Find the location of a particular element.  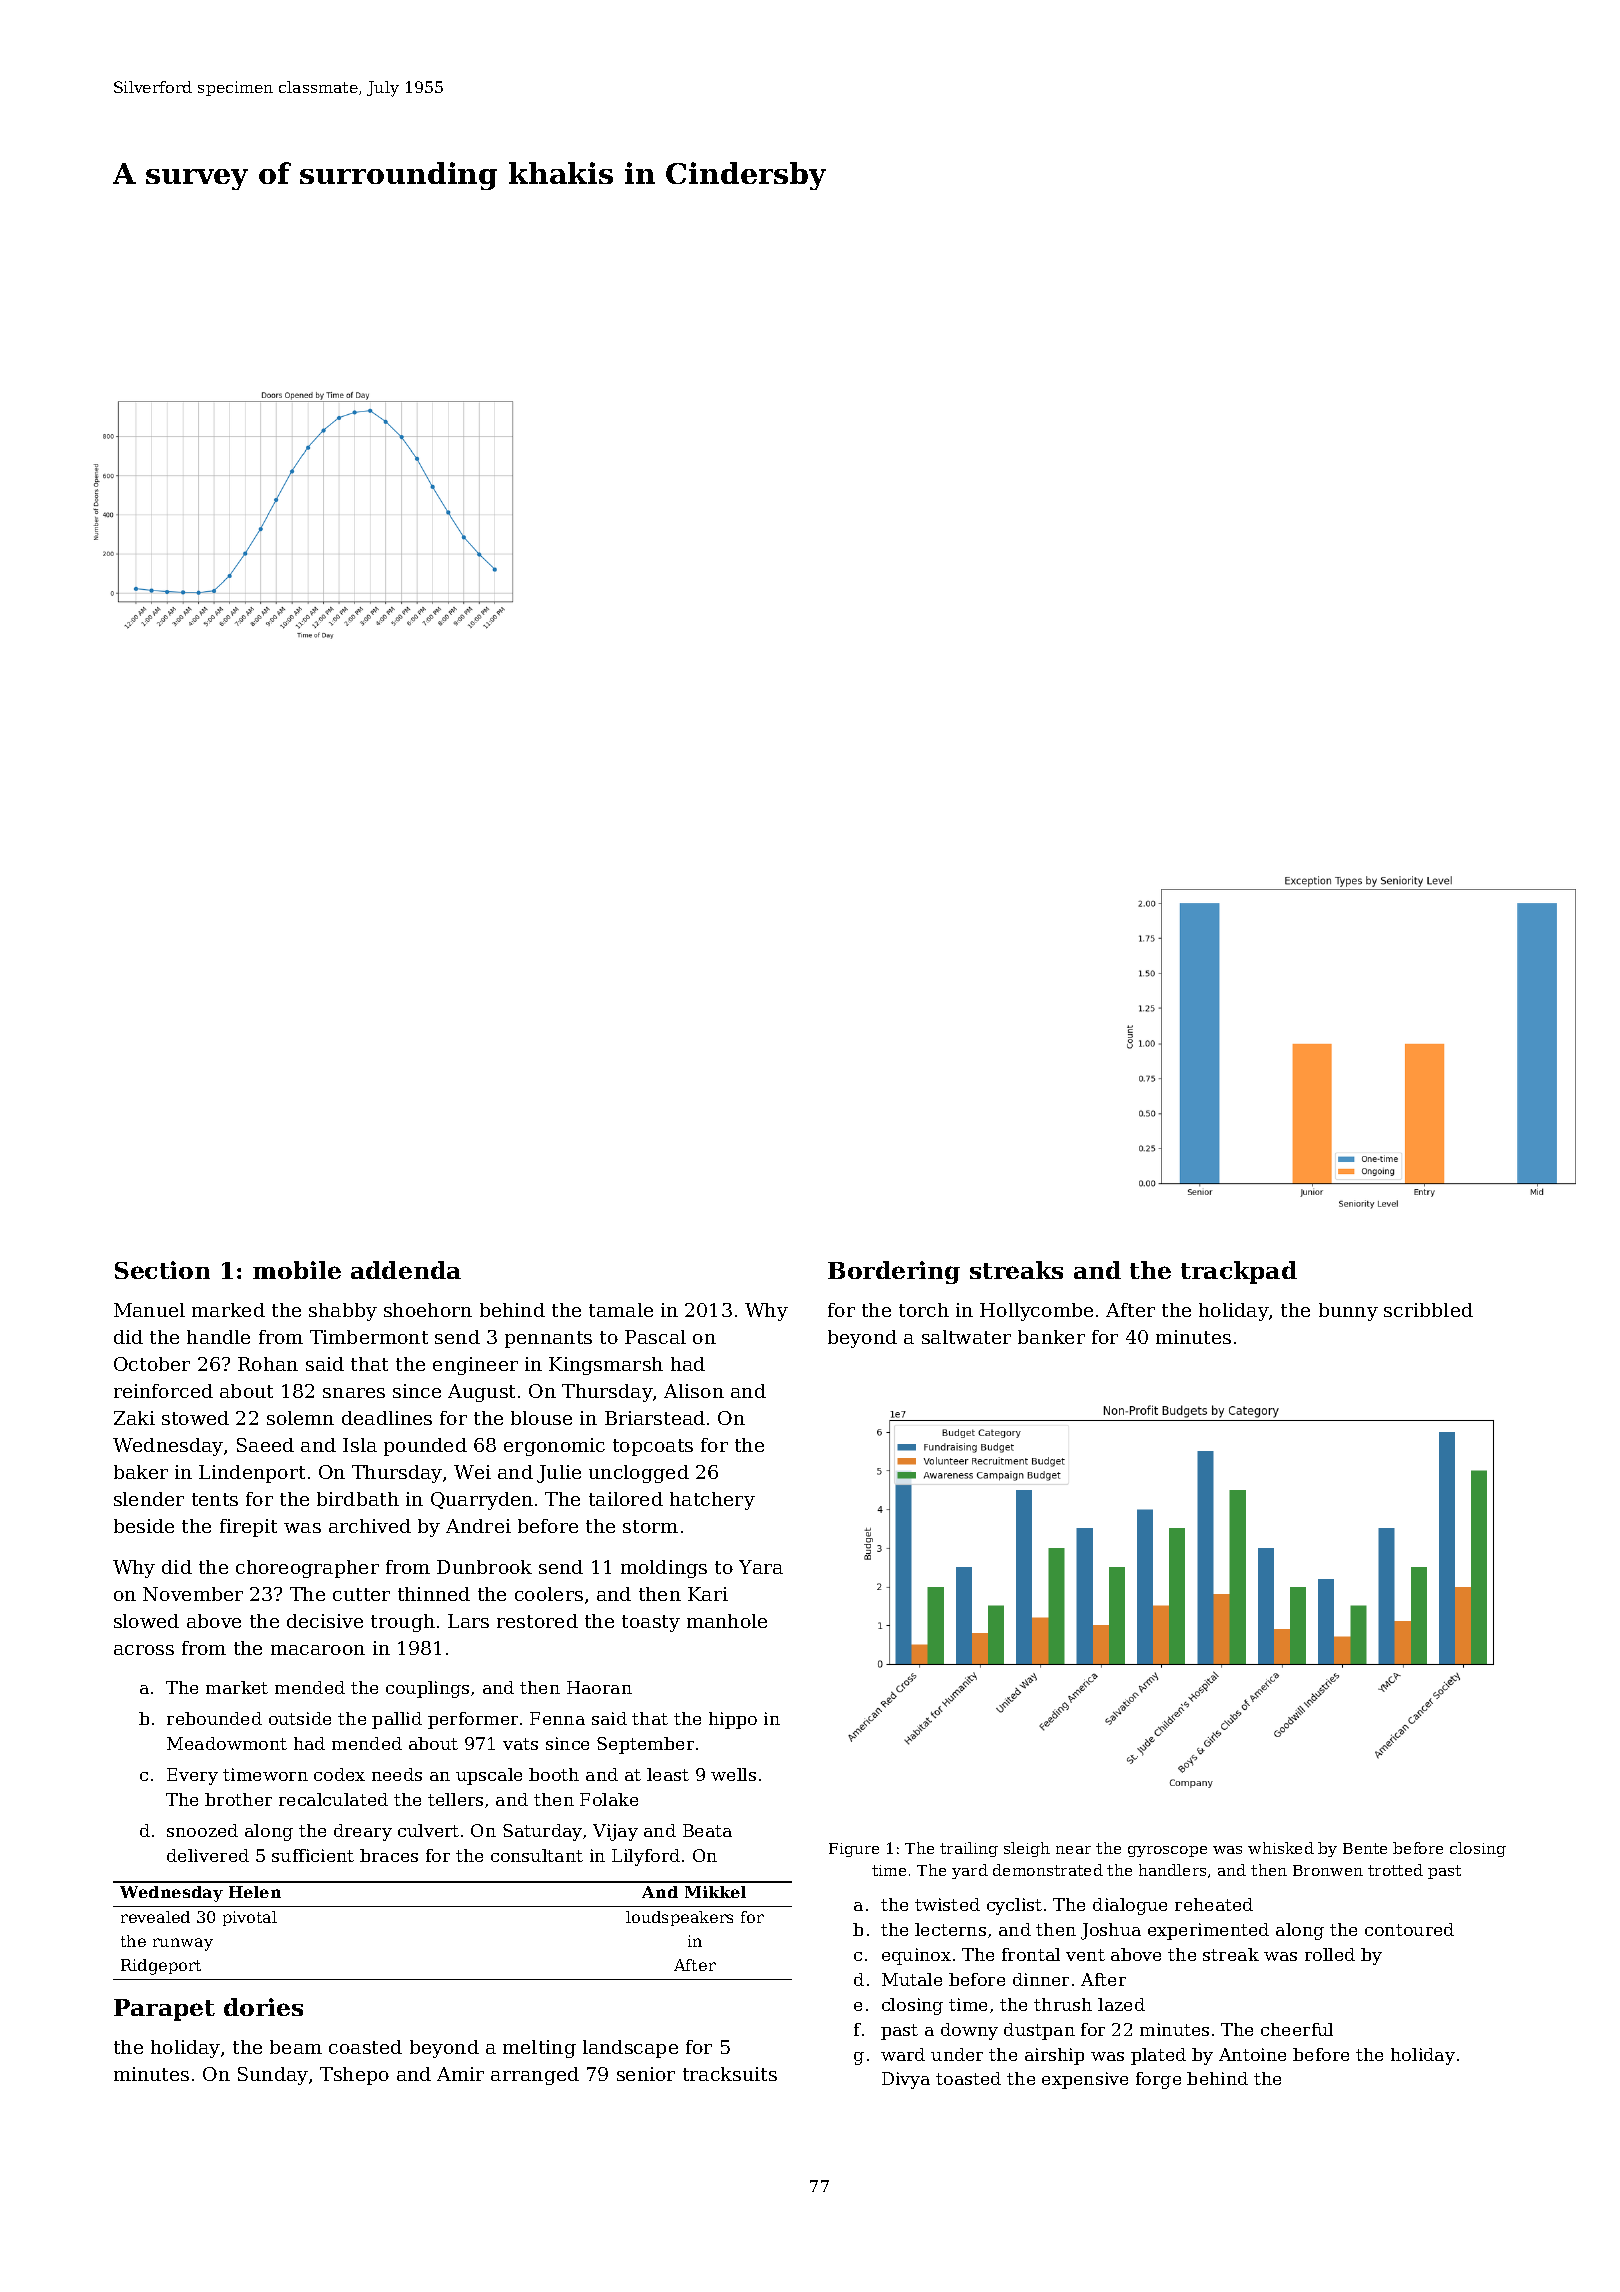

addenda is located at coordinates (406, 1270).
